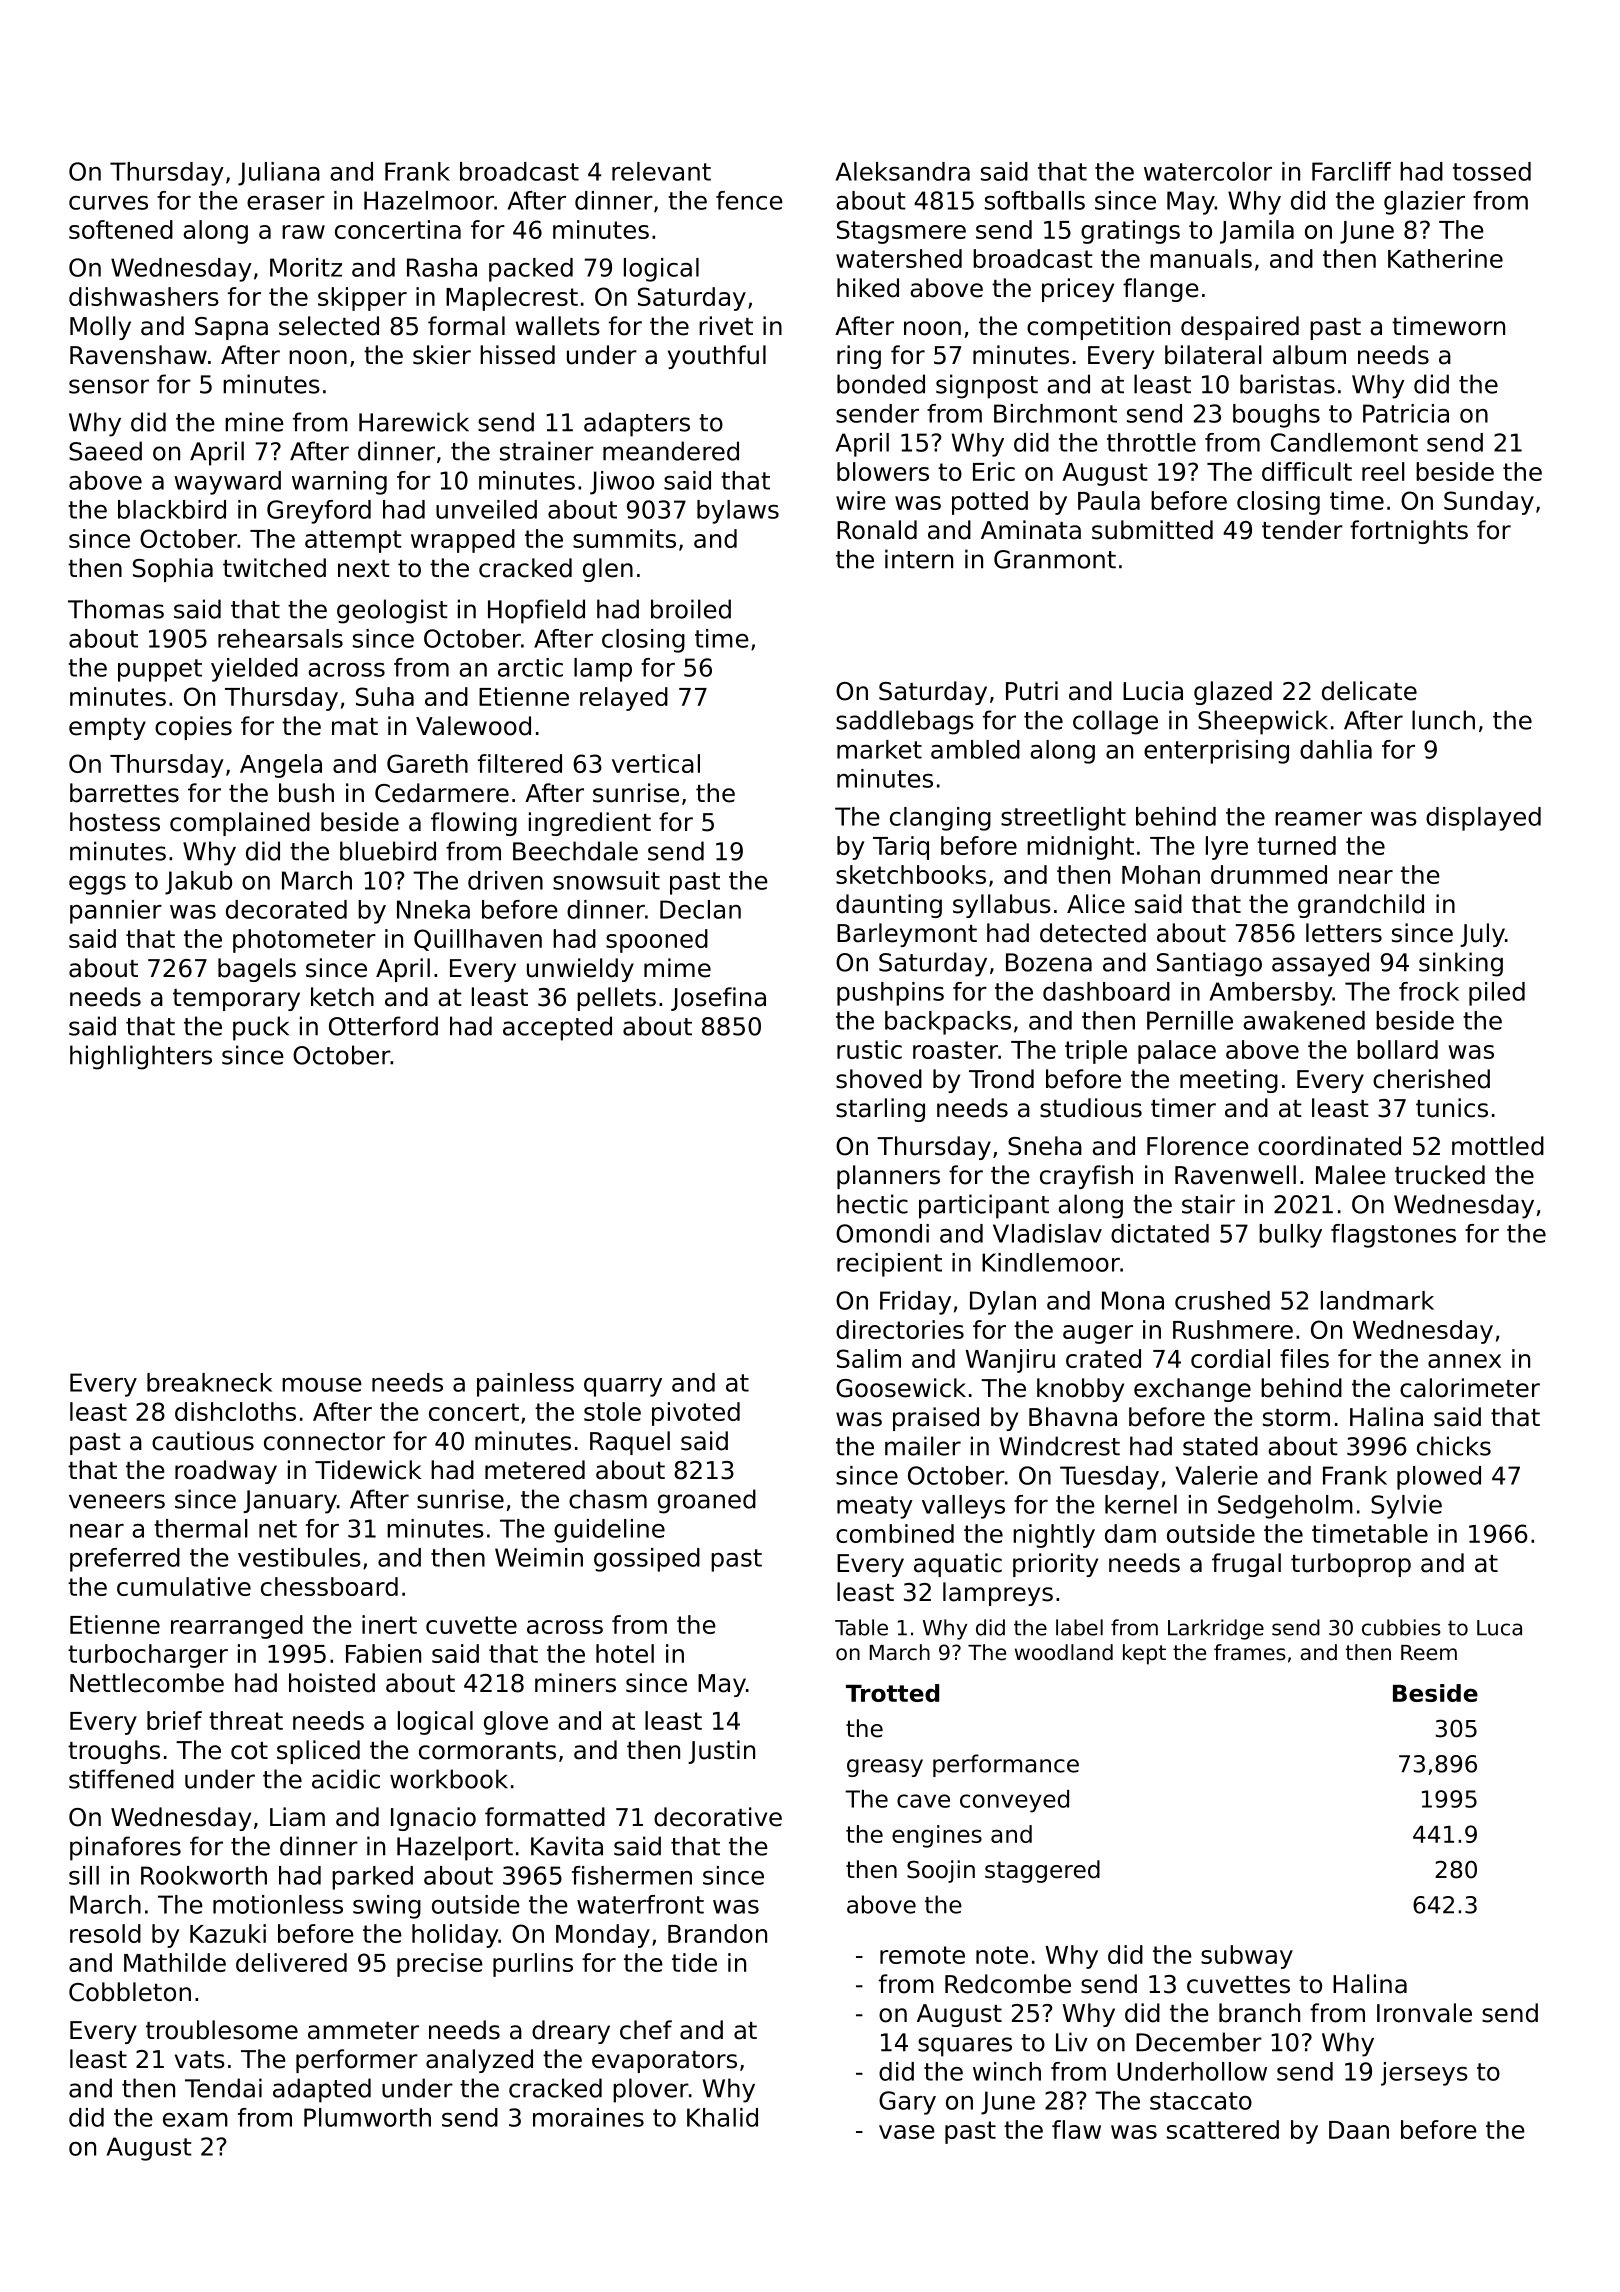 The image size is (1620, 2292). I want to click on syllabus, so click(1002, 906).
